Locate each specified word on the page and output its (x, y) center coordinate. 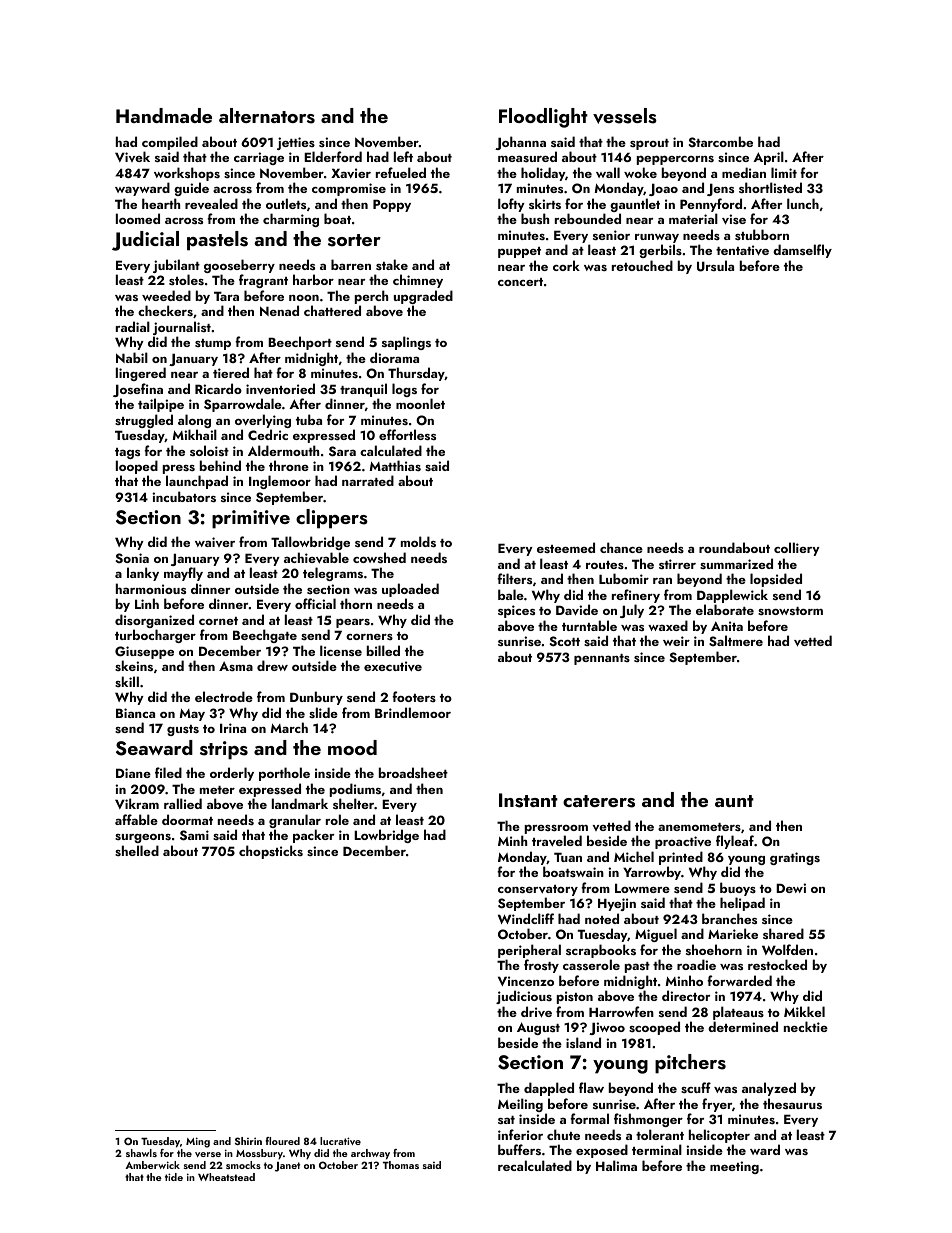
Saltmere (736, 640)
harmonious (151, 588)
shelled (137, 850)
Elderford (333, 156)
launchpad (197, 482)
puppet (519, 252)
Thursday (416, 374)
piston (575, 997)
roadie (696, 964)
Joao (663, 189)
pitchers (690, 1064)
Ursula (715, 266)
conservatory (538, 890)
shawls (141, 1153)
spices (516, 611)
